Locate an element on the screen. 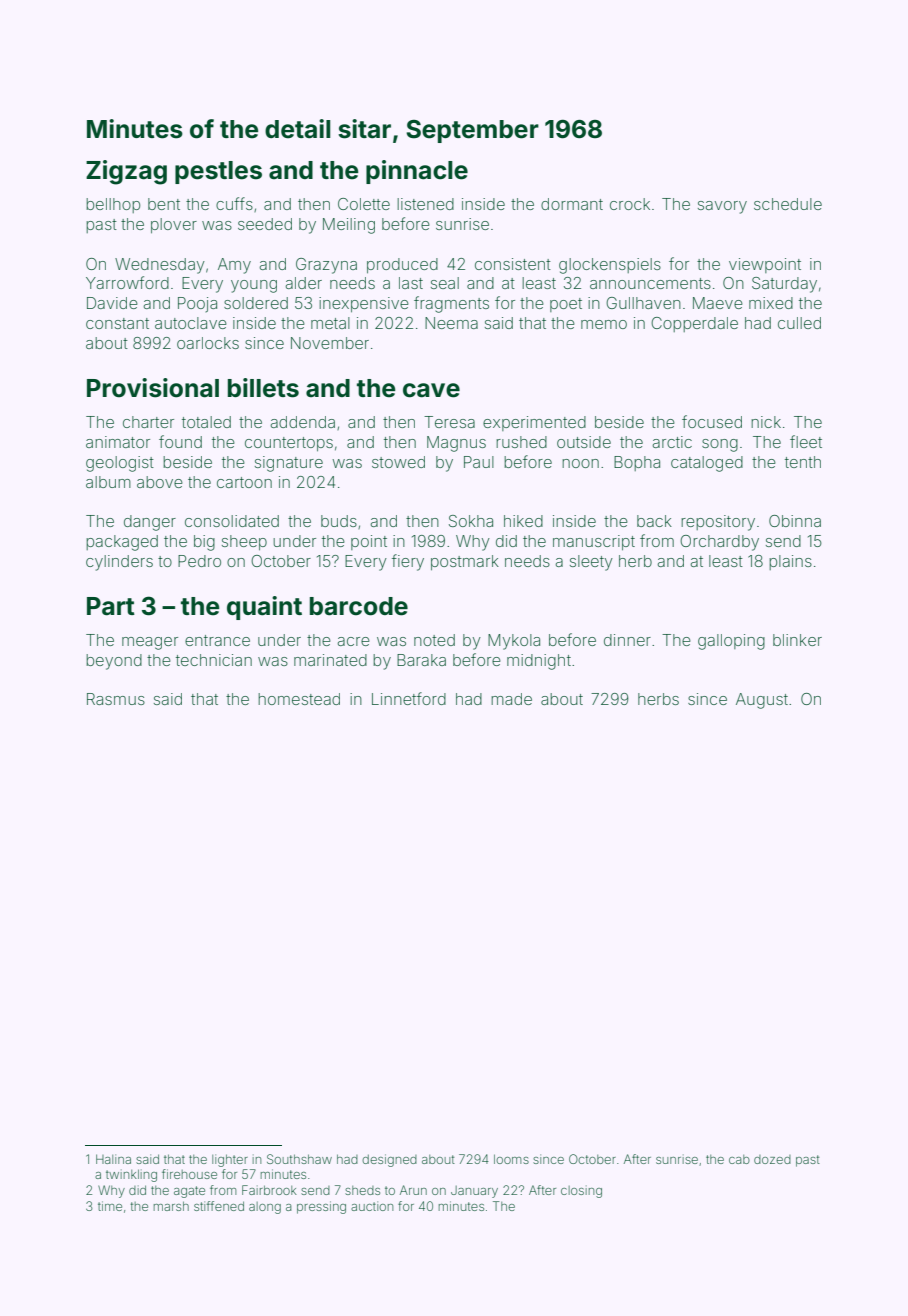 The width and height of the screenshot is (908, 1316). plover is located at coordinates (174, 225).
